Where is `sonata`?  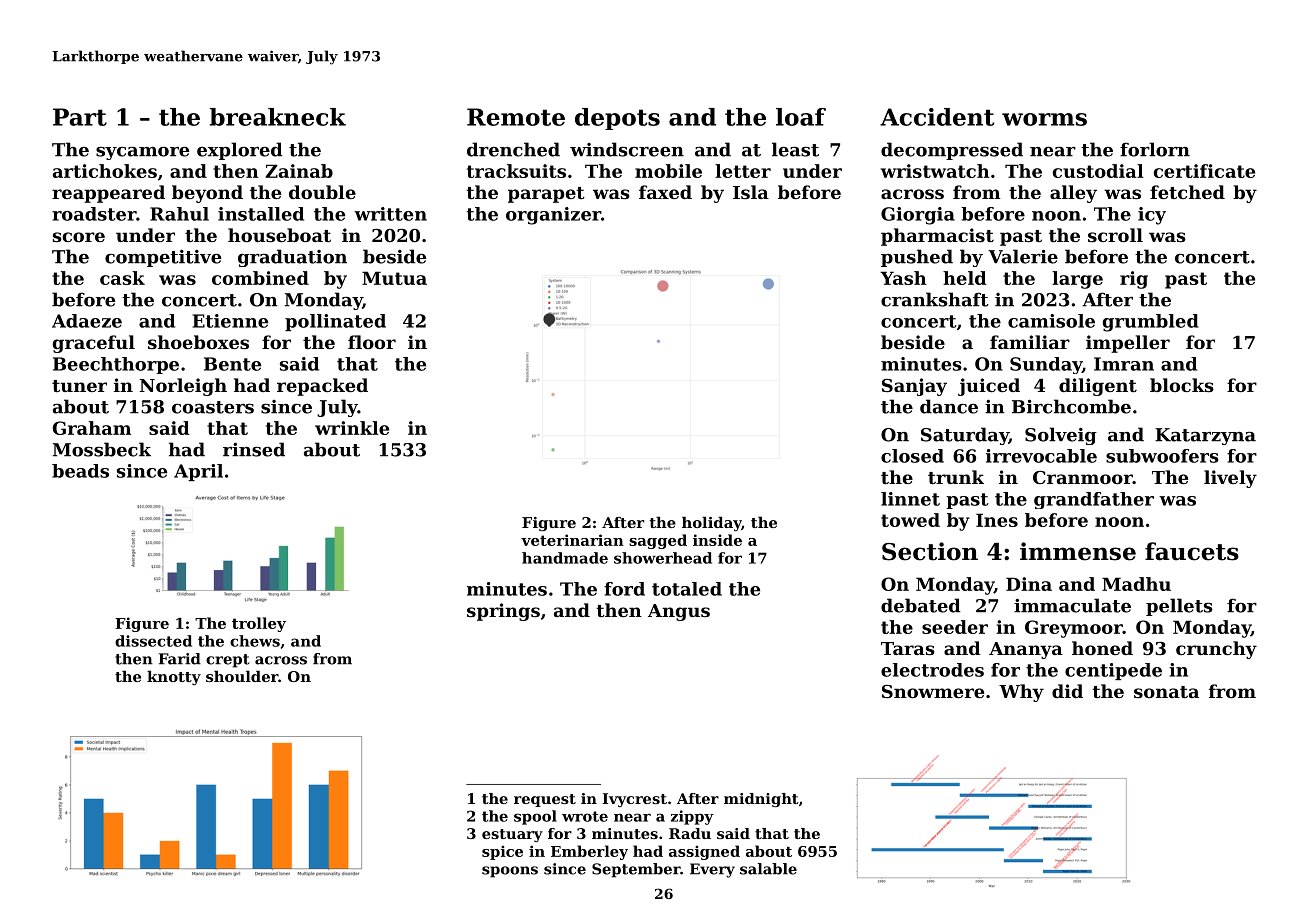 sonata is located at coordinates (1166, 692).
